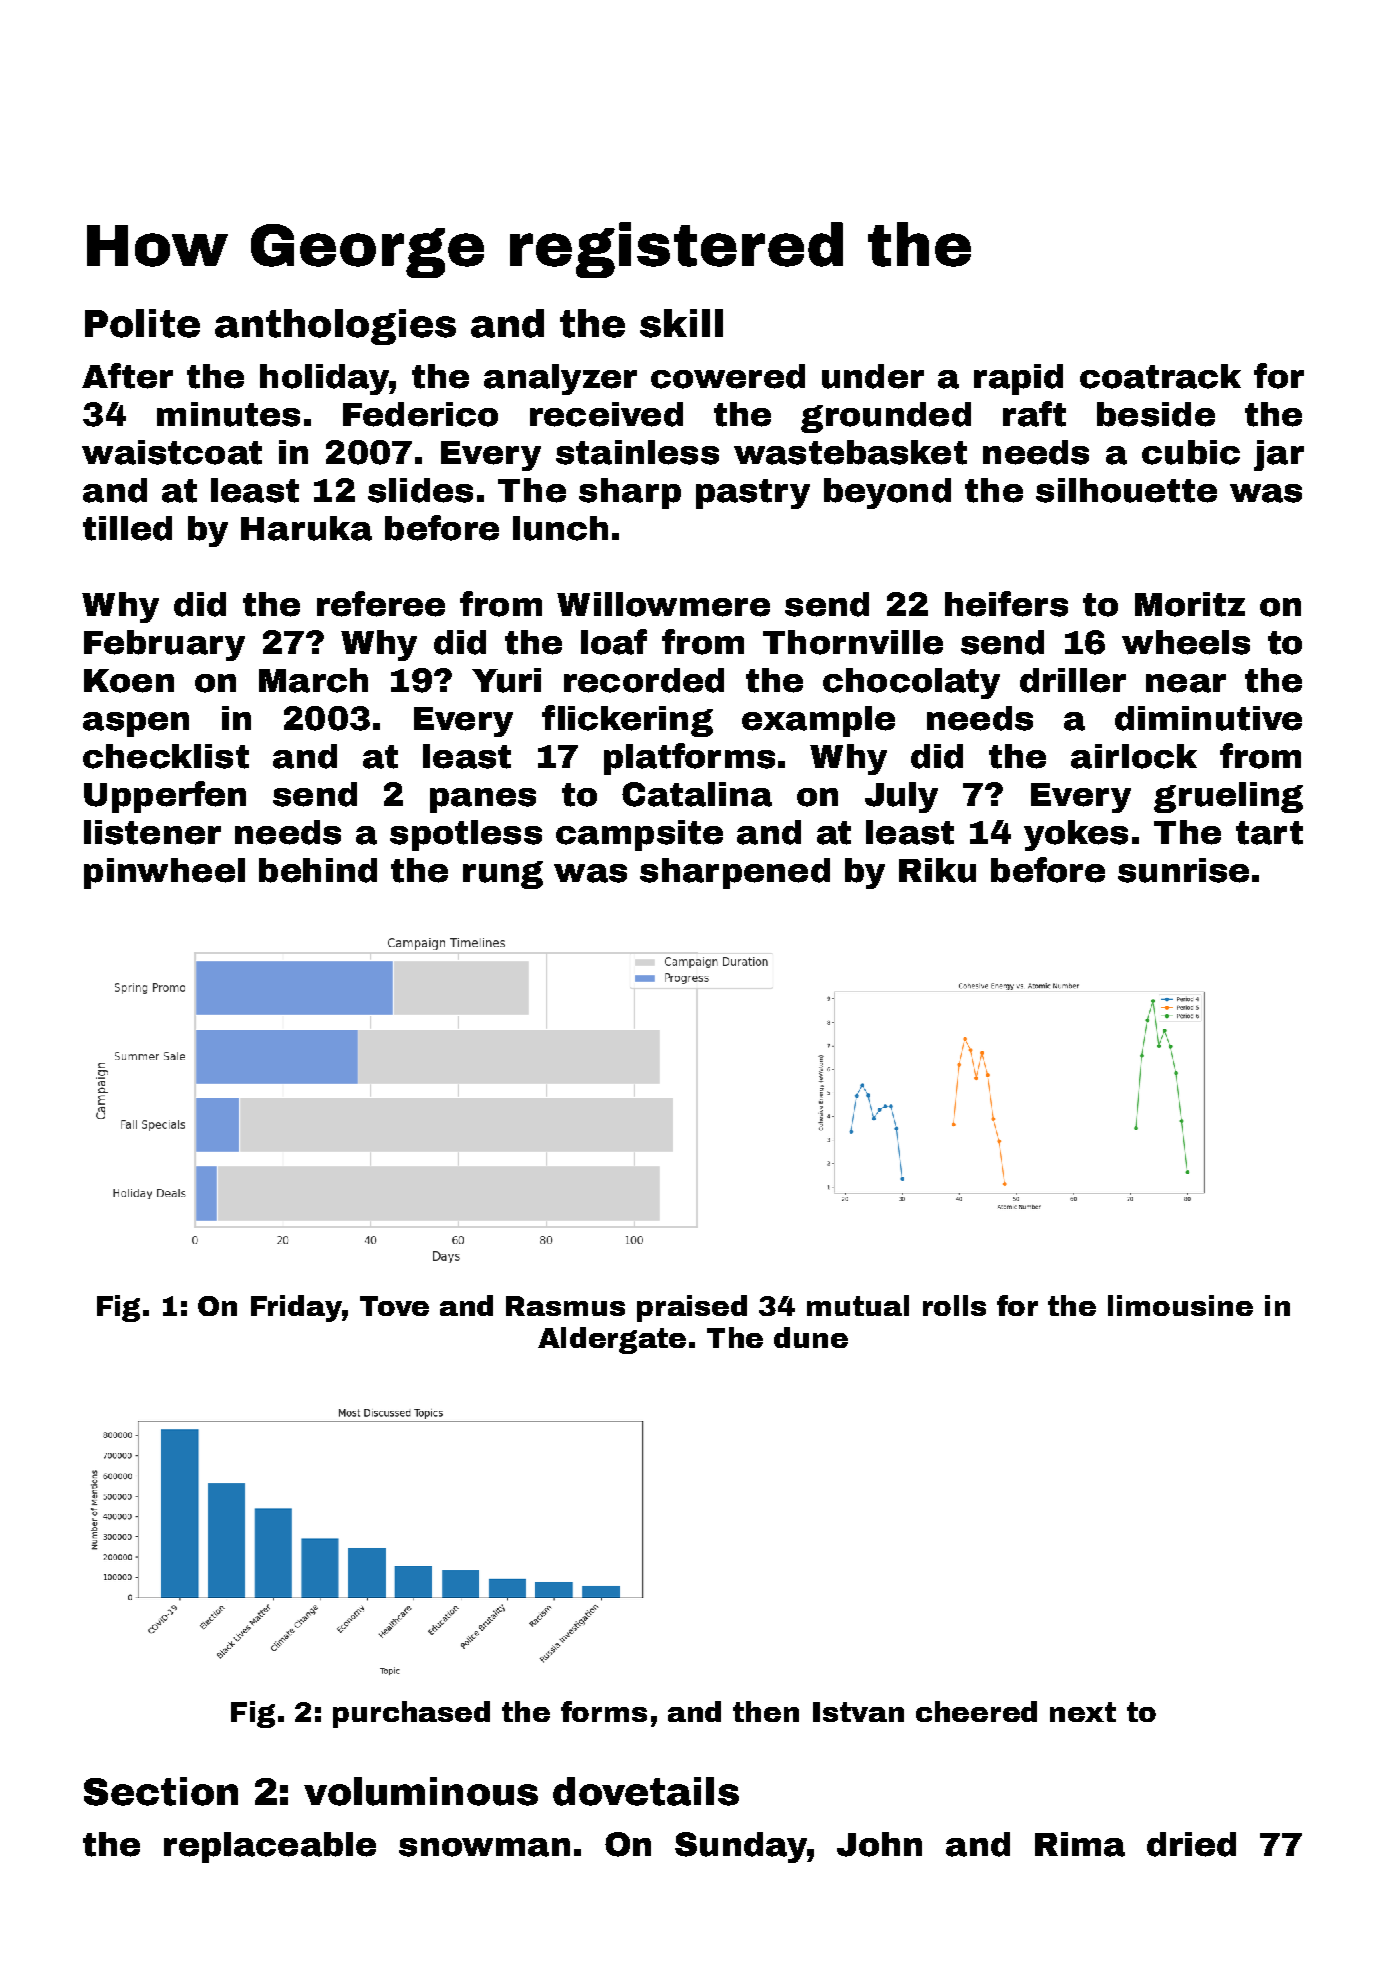  Describe the element at coordinates (1034, 414) in the screenshot. I see `raft` at that location.
